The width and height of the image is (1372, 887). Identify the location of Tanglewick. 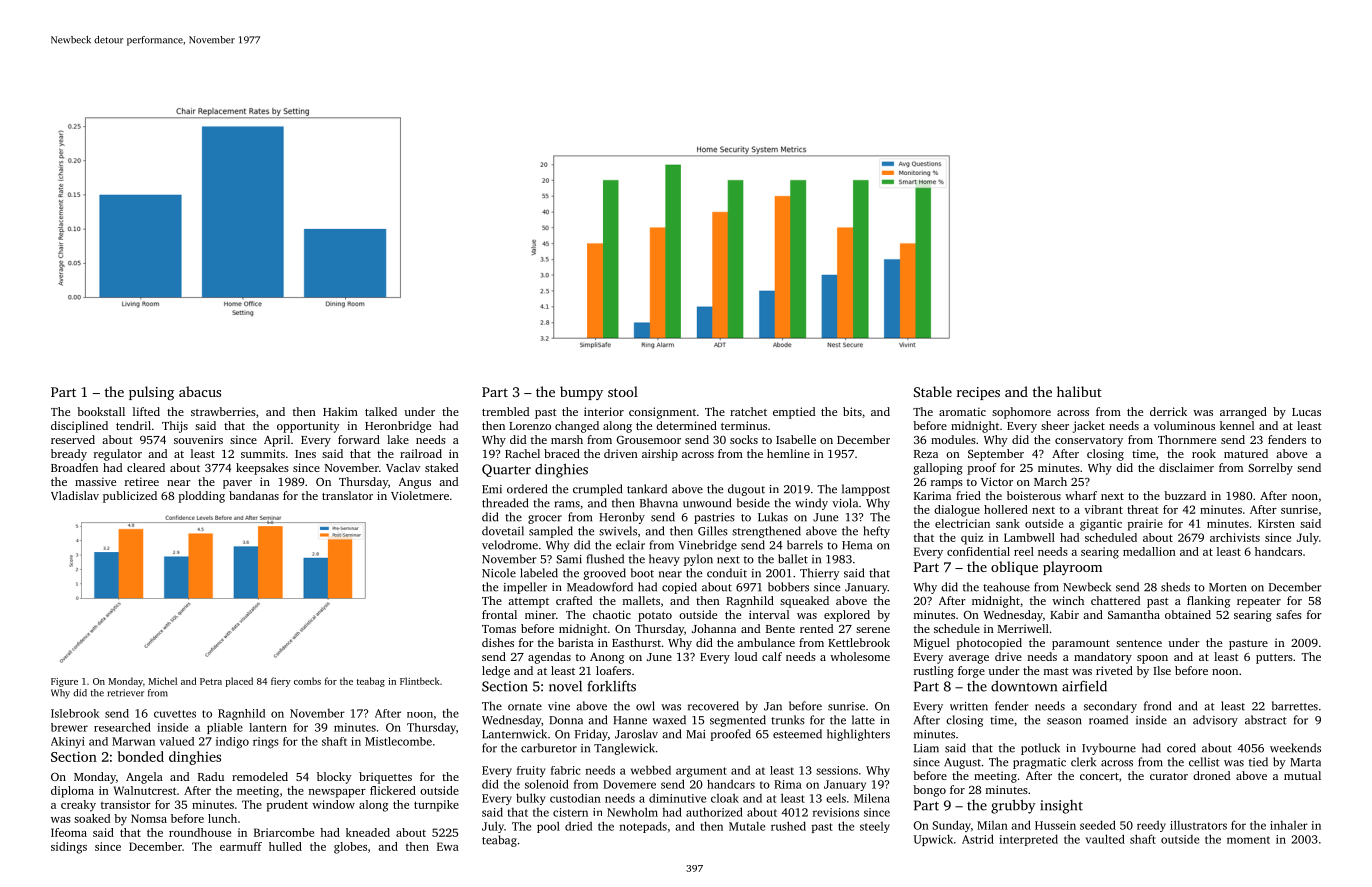
(624, 749).
